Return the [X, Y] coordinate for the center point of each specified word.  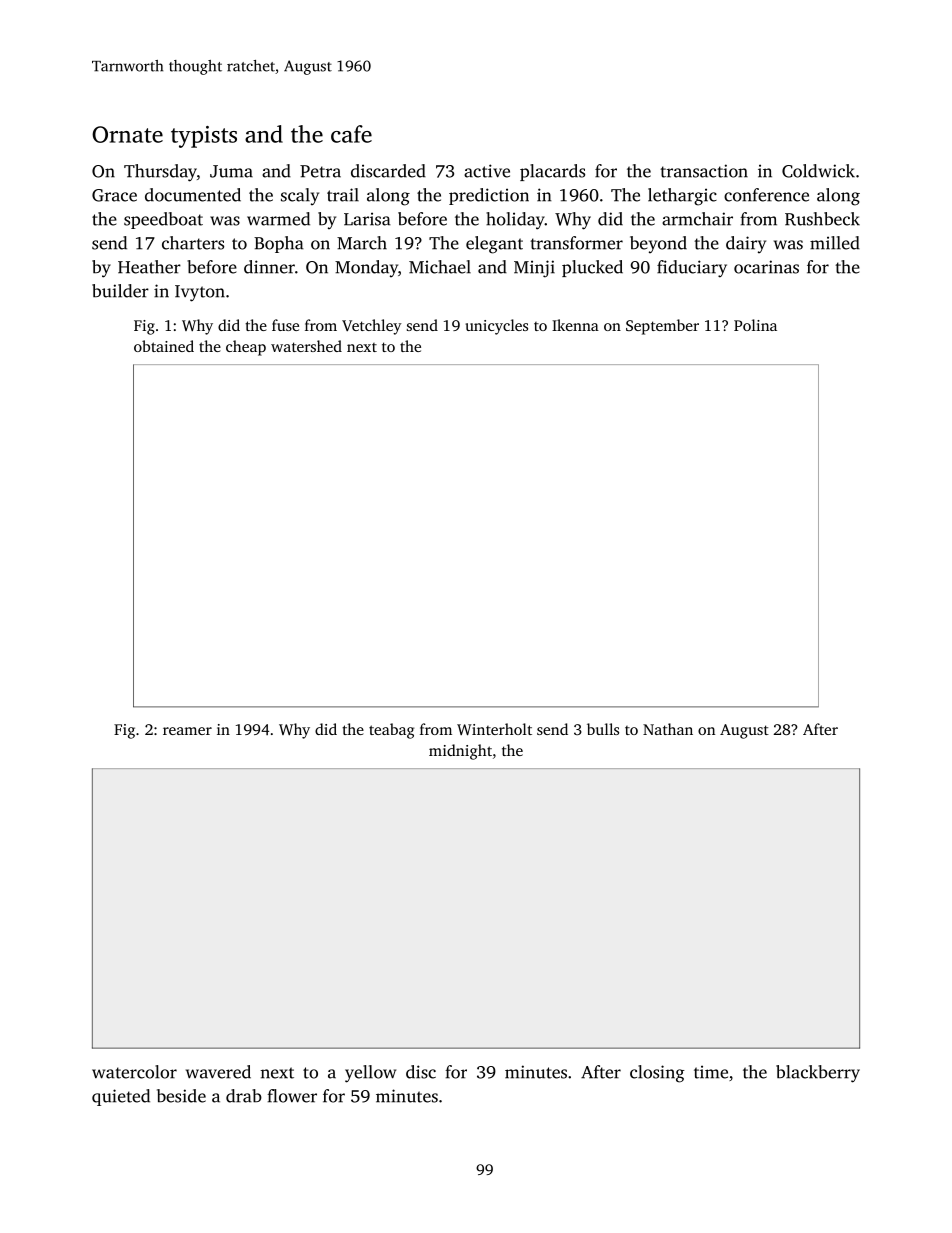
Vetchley [372, 327]
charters [193, 243]
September [662, 327]
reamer [187, 731]
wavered [218, 1072]
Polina [755, 325]
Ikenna [575, 325]
